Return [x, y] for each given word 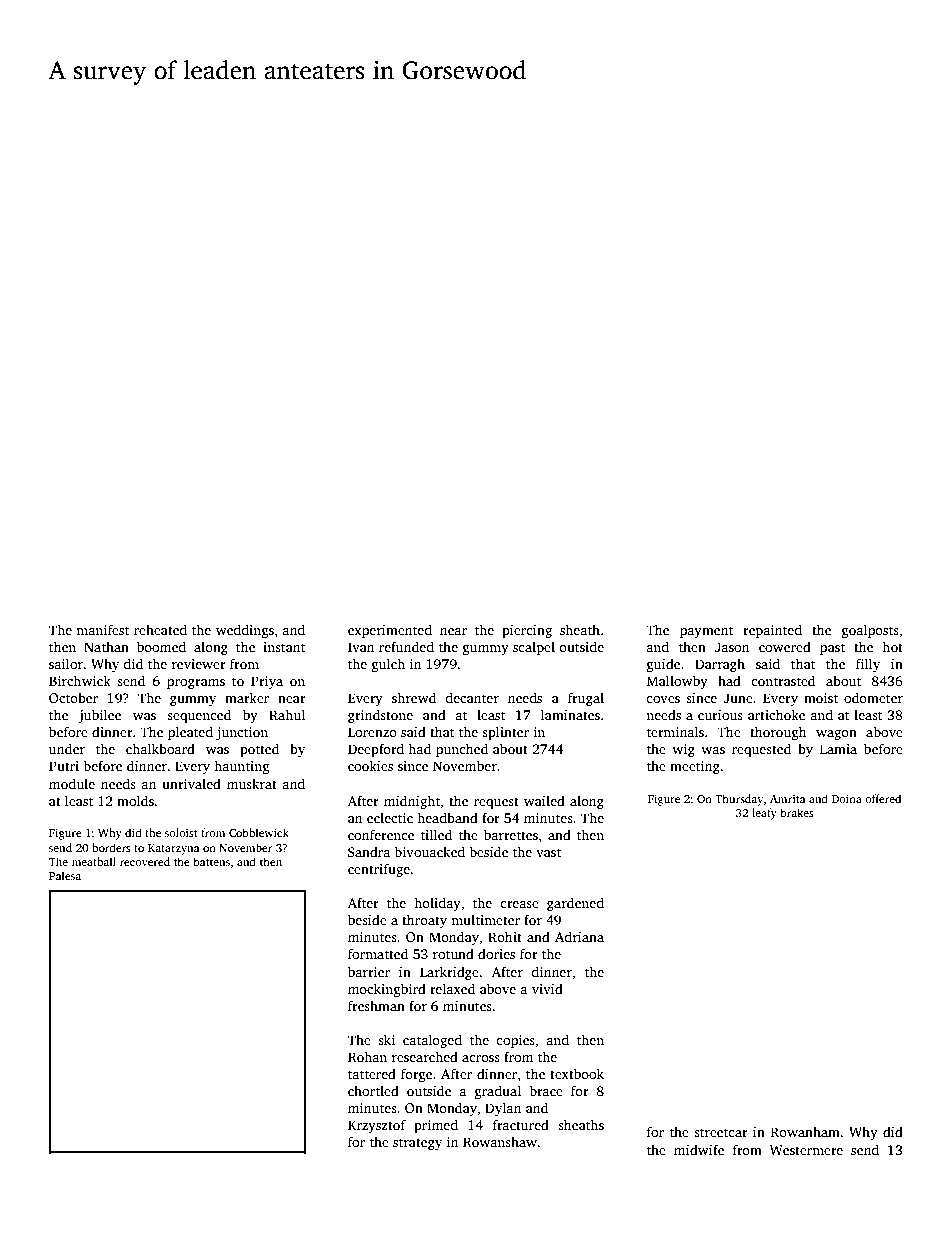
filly [868, 665]
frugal [586, 699]
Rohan [367, 1056]
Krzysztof [377, 1126]
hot [892, 646]
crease [519, 904]
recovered [145, 861]
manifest [102, 629]
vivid [547, 988]
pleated [190, 733]
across [481, 1058]
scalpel [534, 648]
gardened [575, 904]
